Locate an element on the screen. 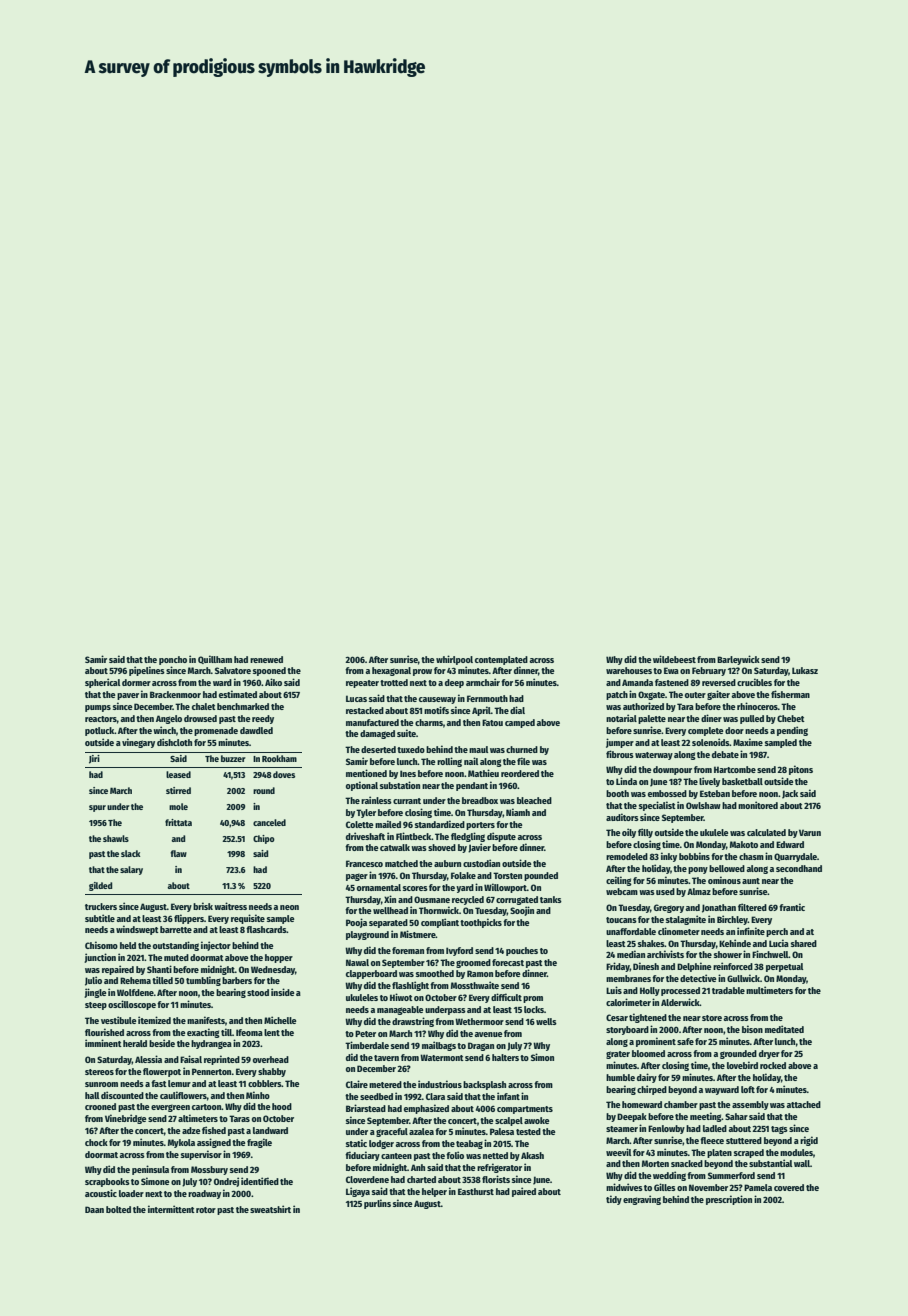 This screenshot has width=908, height=1316. Willowport is located at coordinates (505, 888).
